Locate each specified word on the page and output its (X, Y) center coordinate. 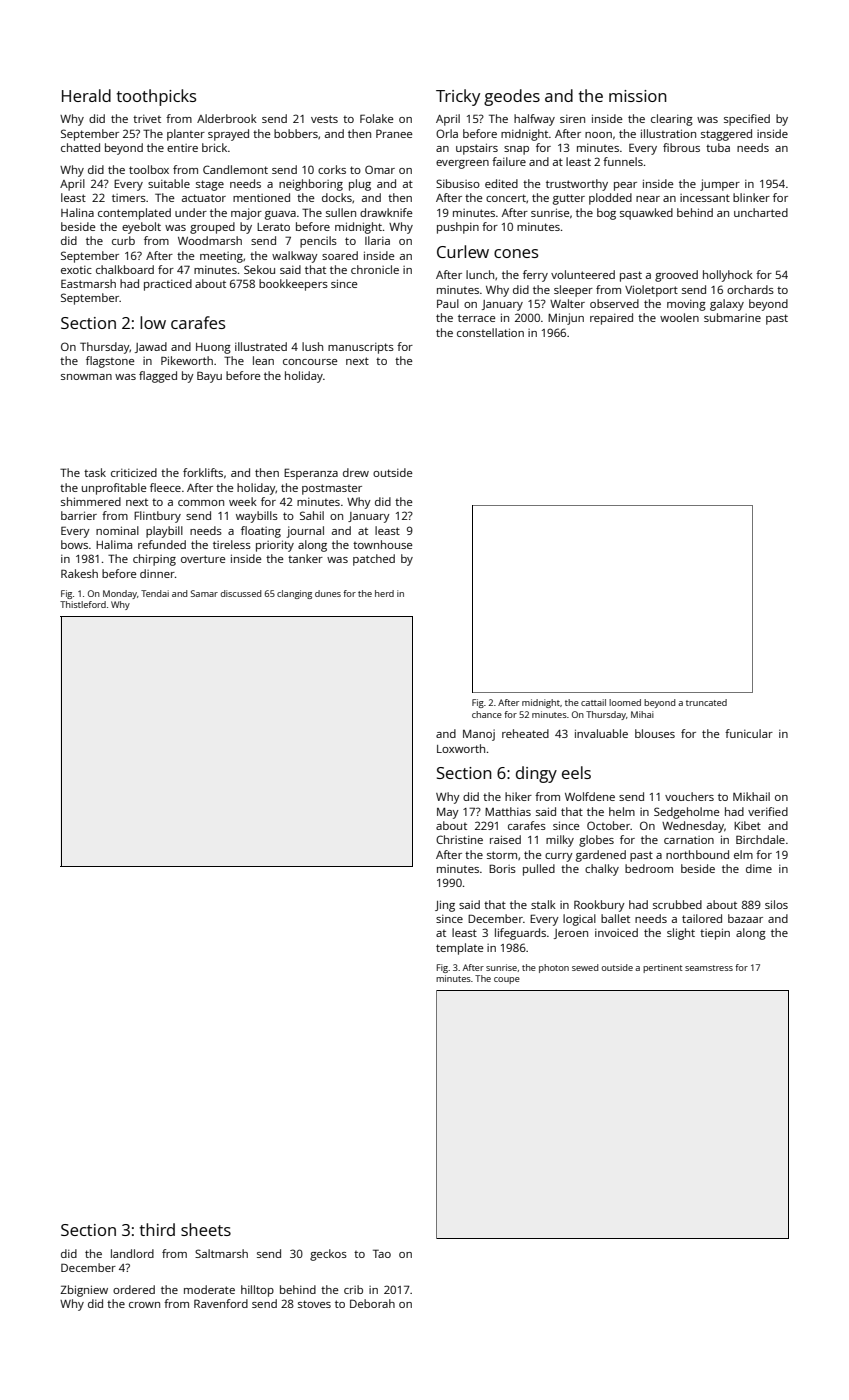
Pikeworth (187, 360)
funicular (749, 733)
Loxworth (461, 748)
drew (356, 472)
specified (747, 120)
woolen (679, 317)
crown (144, 1305)
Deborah (372, 1303)
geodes (512, 97)
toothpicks (156, 97)
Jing (445, 906)
